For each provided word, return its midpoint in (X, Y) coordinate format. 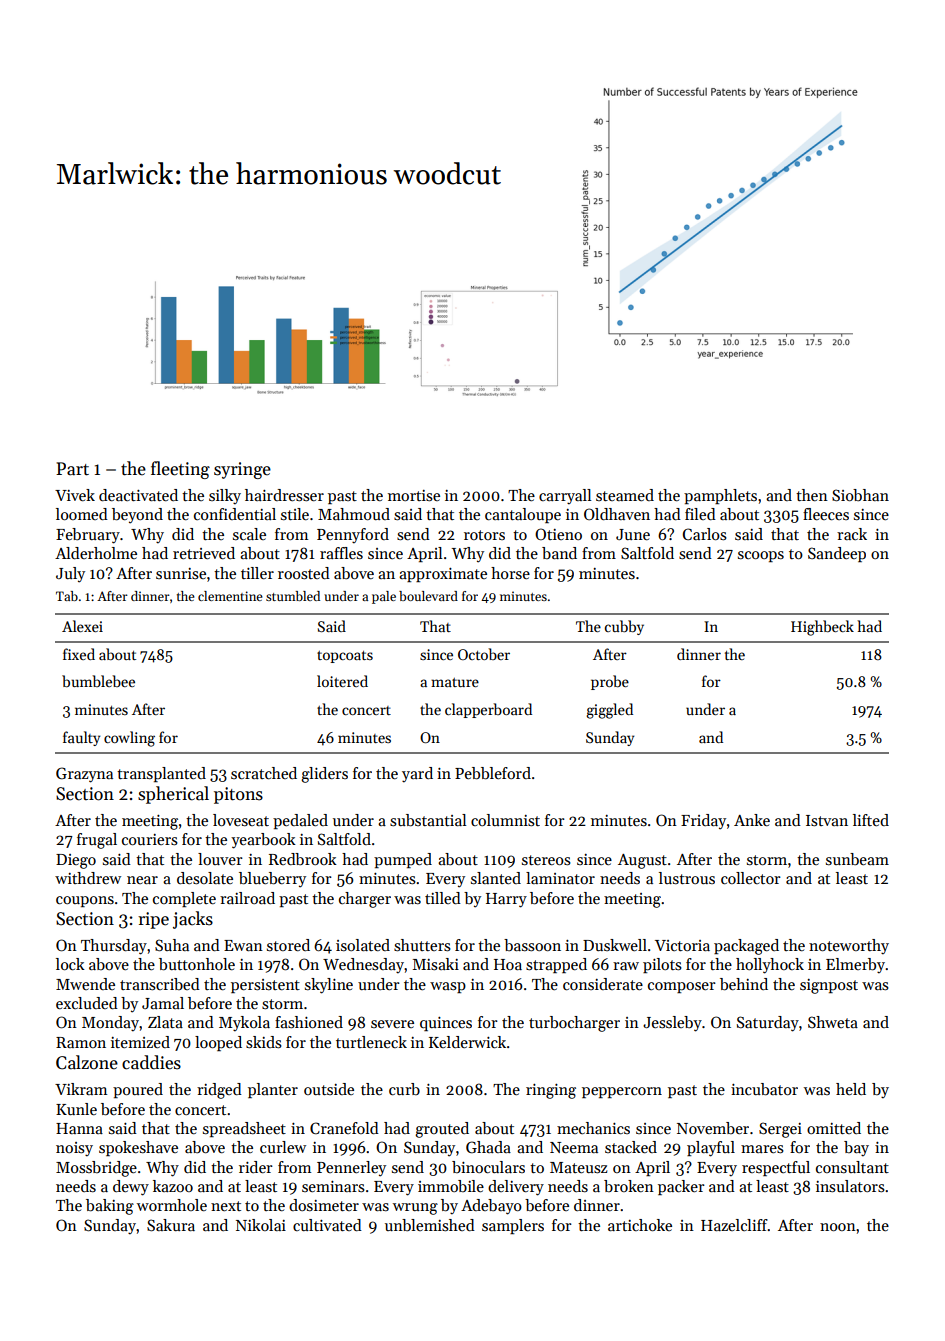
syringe (242, 470)
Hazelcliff (734, 1225)
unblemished (430, 1225)
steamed (625, 495)
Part (72, 469)
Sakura (171, 1225)
